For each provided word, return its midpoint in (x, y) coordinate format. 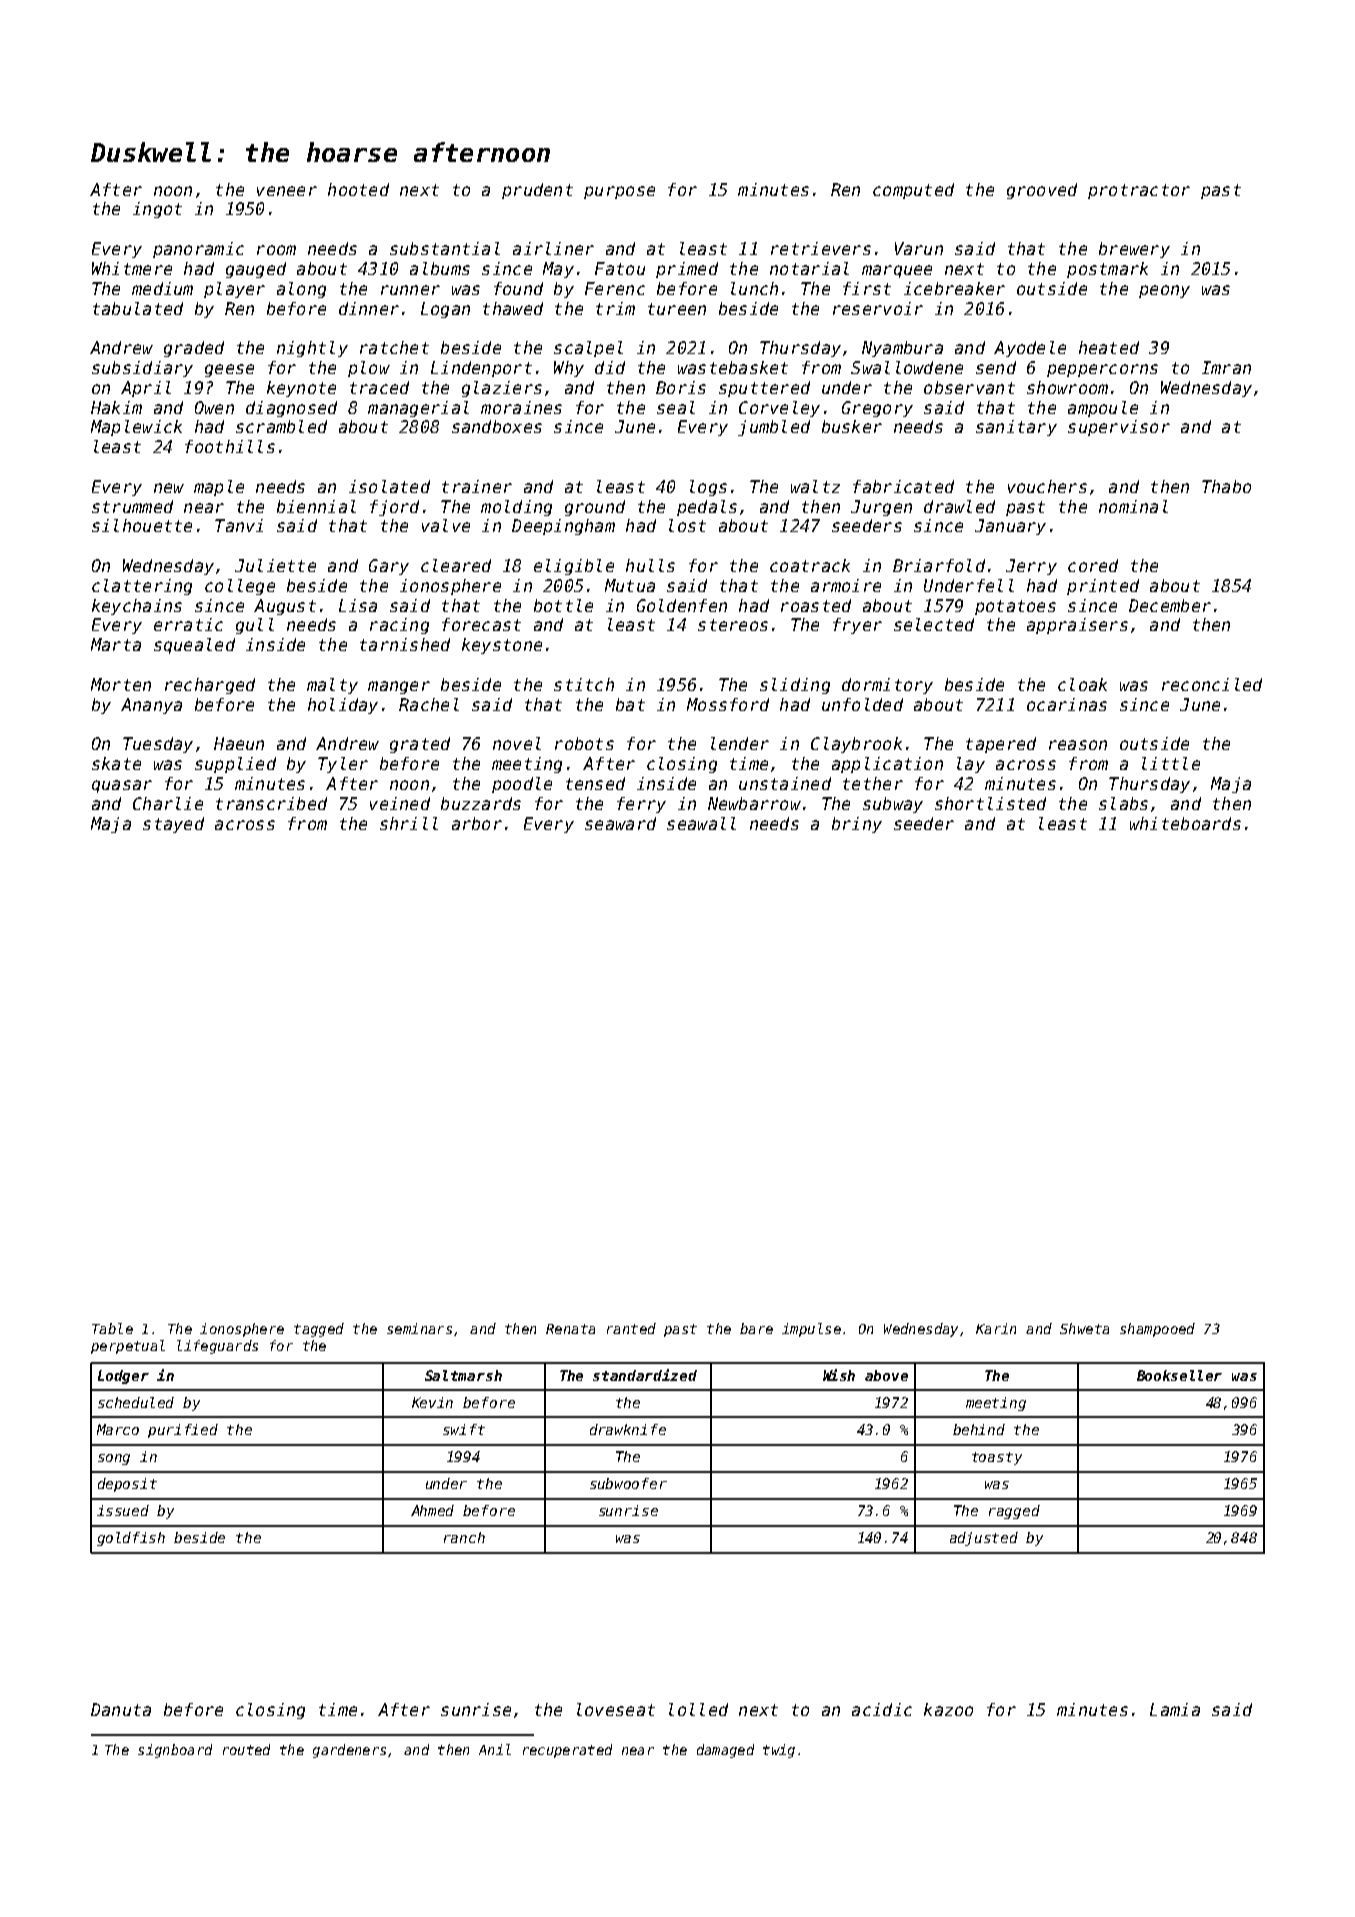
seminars (419, 1328)
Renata (570, 1329)
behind (979, 1429)
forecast (481, 624)
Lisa (358, 605)
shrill (409, 823)
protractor (1139, 191)
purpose (619, 192)
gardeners (349, 1751)
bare (756, 1328)
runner (410, 290)
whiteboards (1185, 823)
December (1170, 605)
